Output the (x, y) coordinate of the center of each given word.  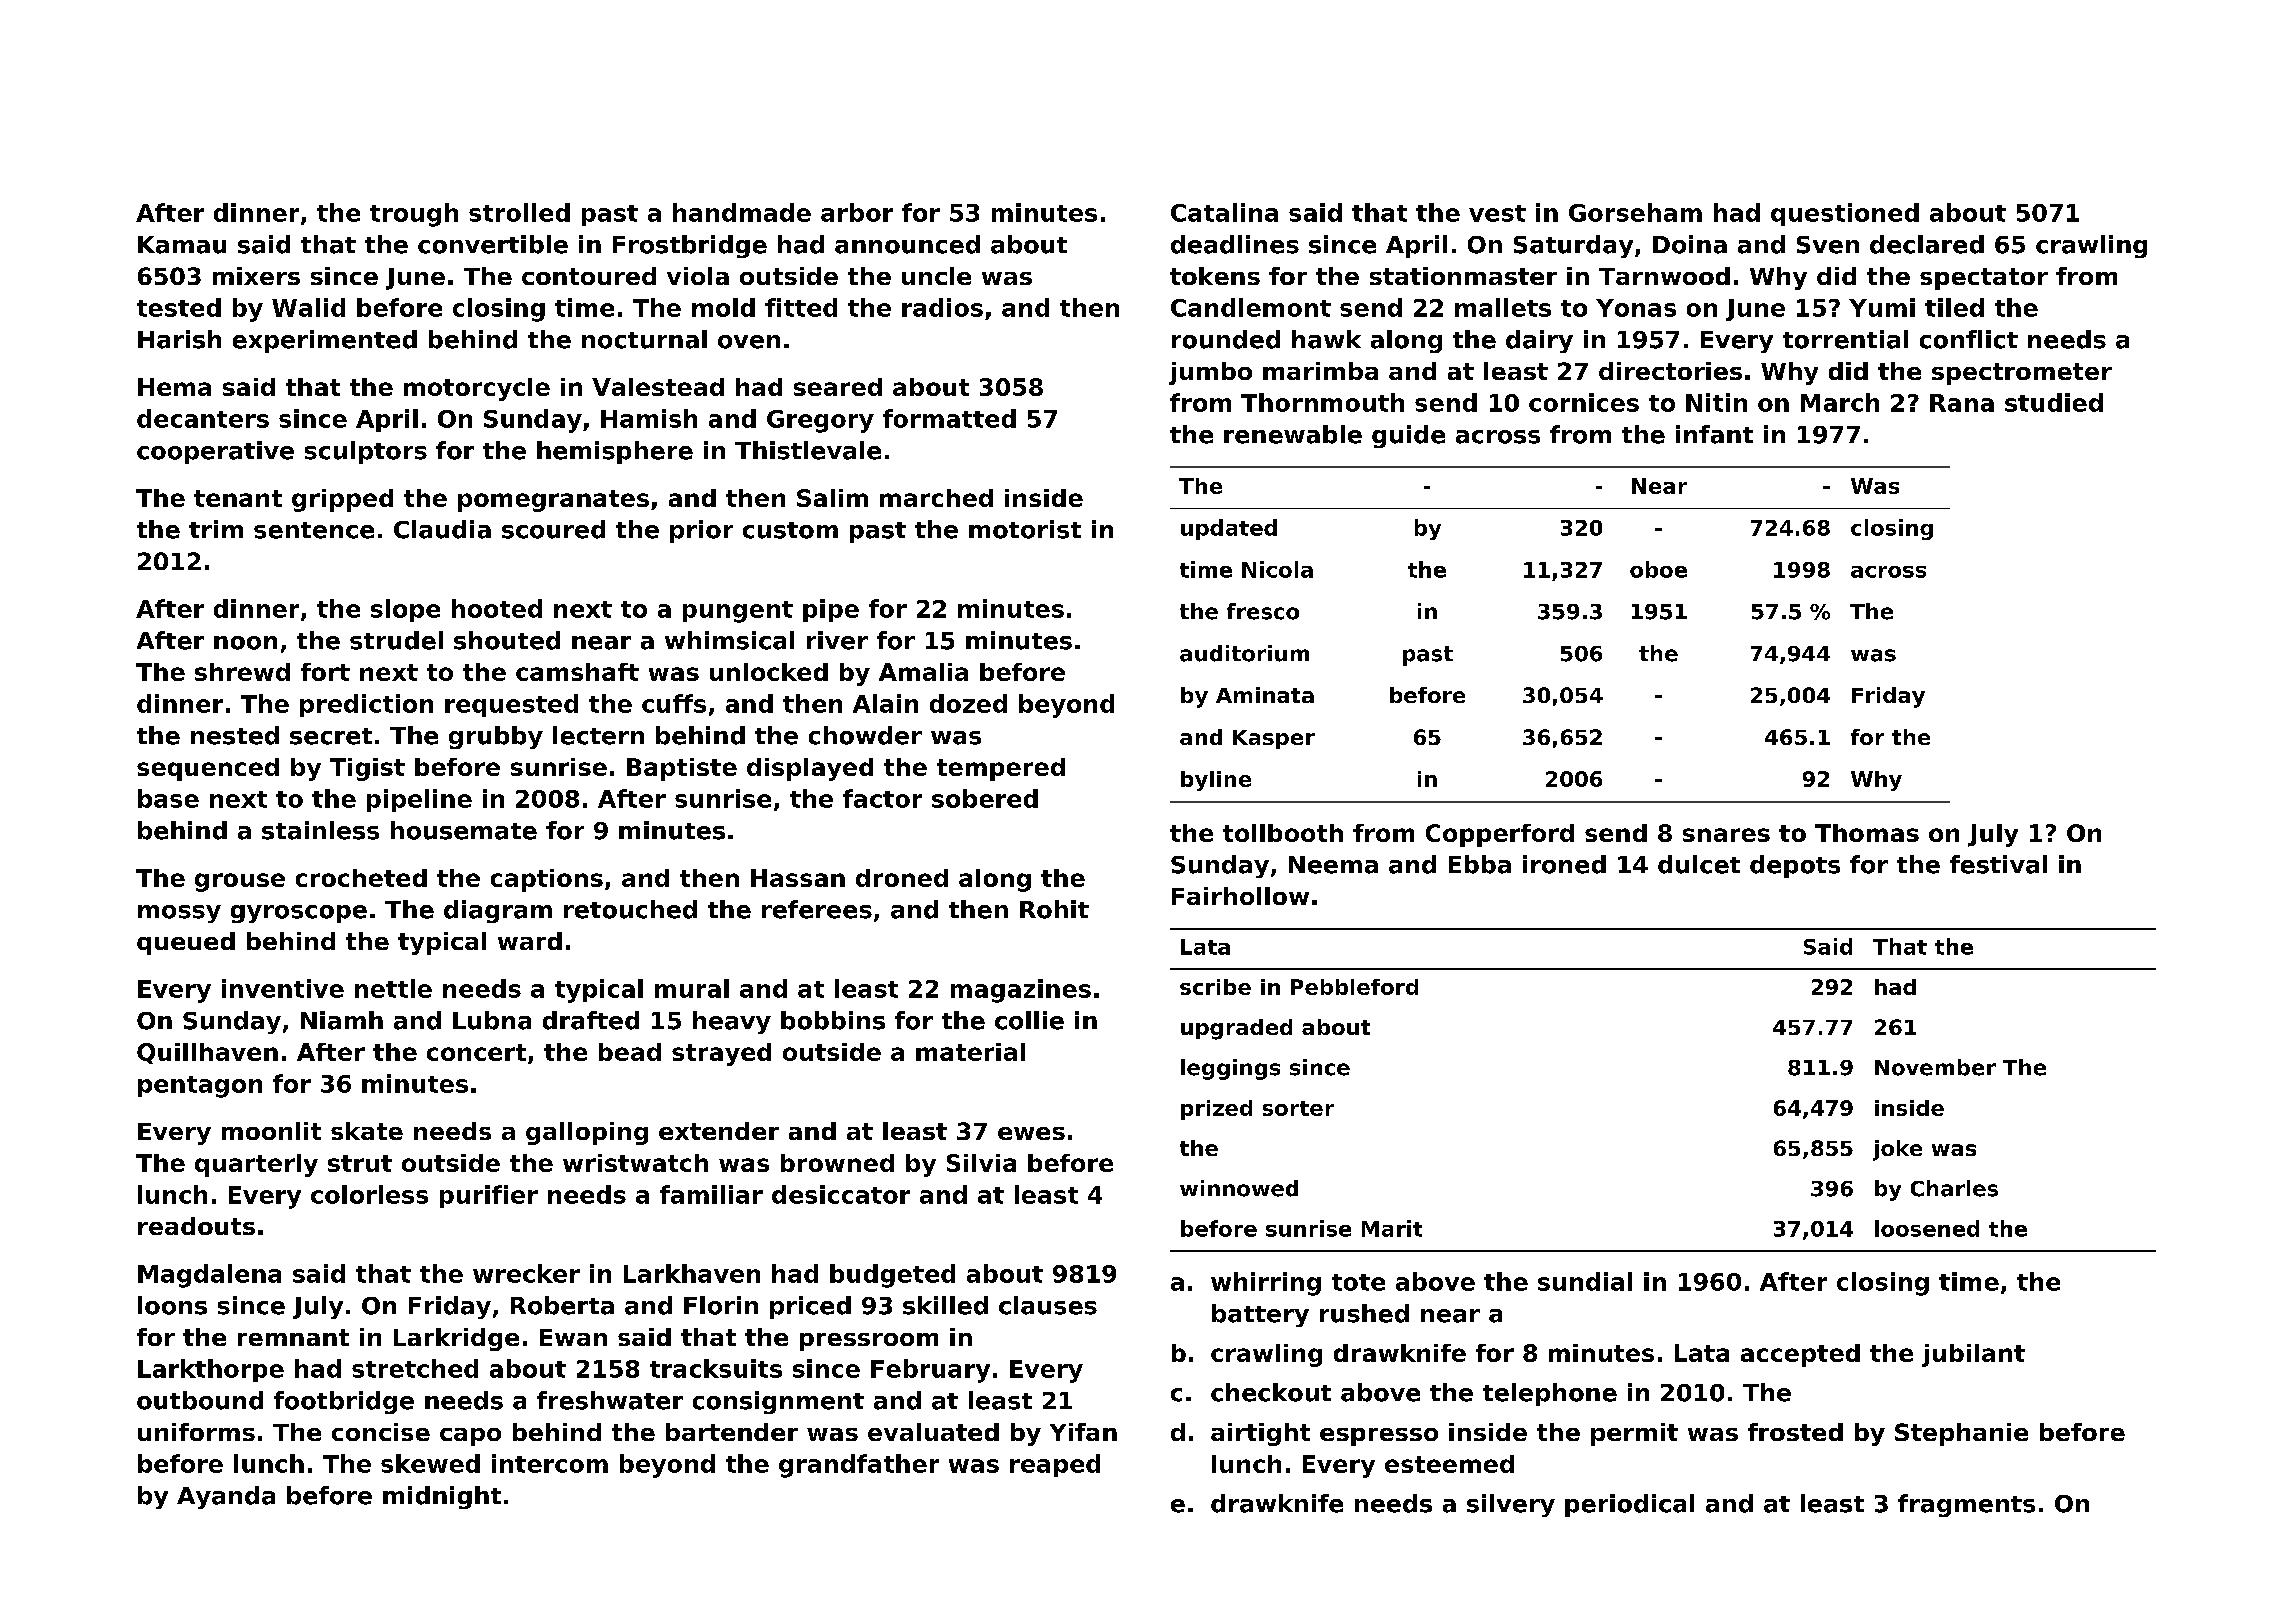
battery (1260, 1315)
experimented (325, 341)
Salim (832, 498)
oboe (1658, 569)
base (168, 798)
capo (470, 1437)
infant (1714, 434)
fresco (1263, 611)
